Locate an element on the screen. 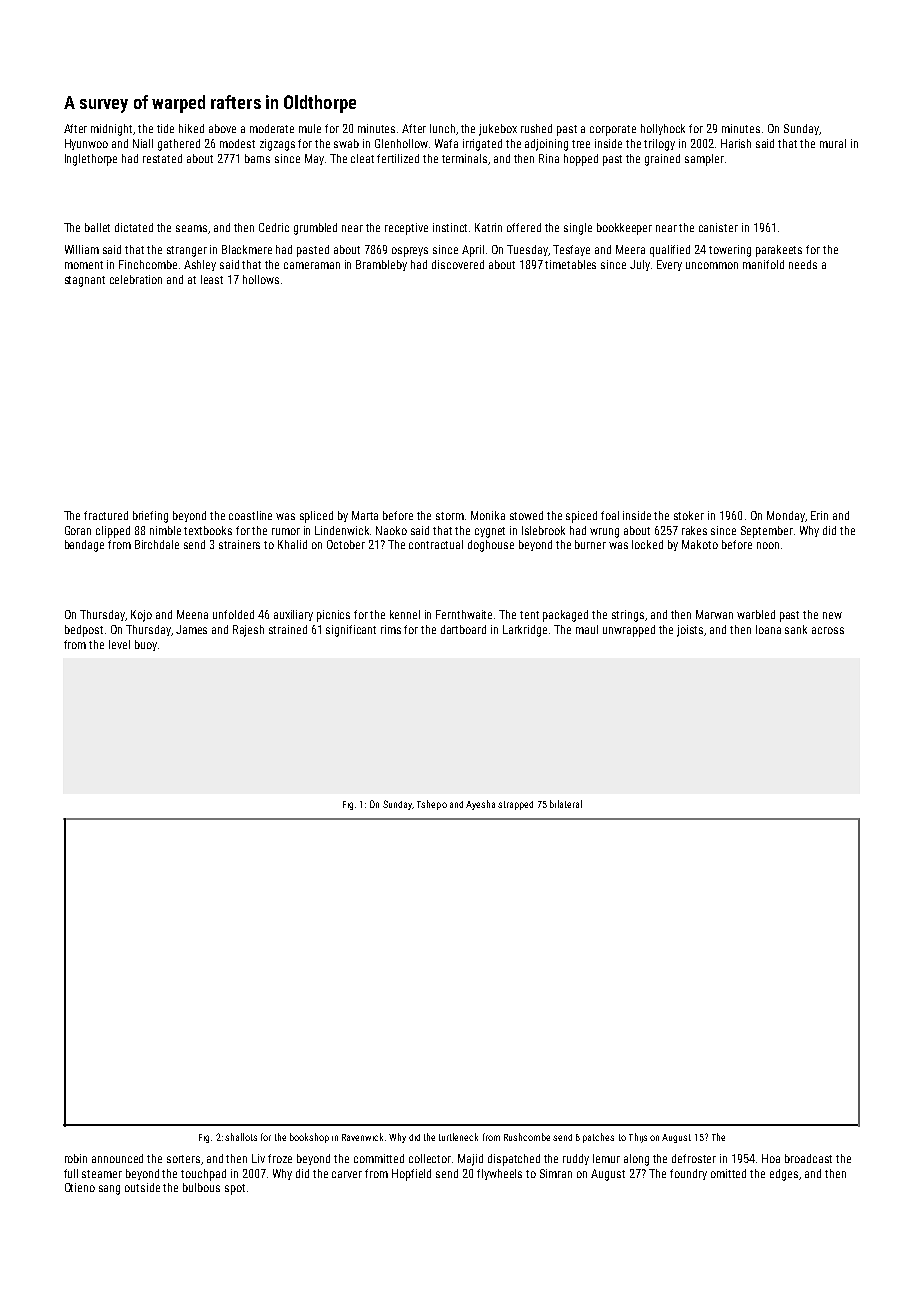 The width and height of the screenshot is (924, 1308). buoy is located at coordinates (146, 645).
